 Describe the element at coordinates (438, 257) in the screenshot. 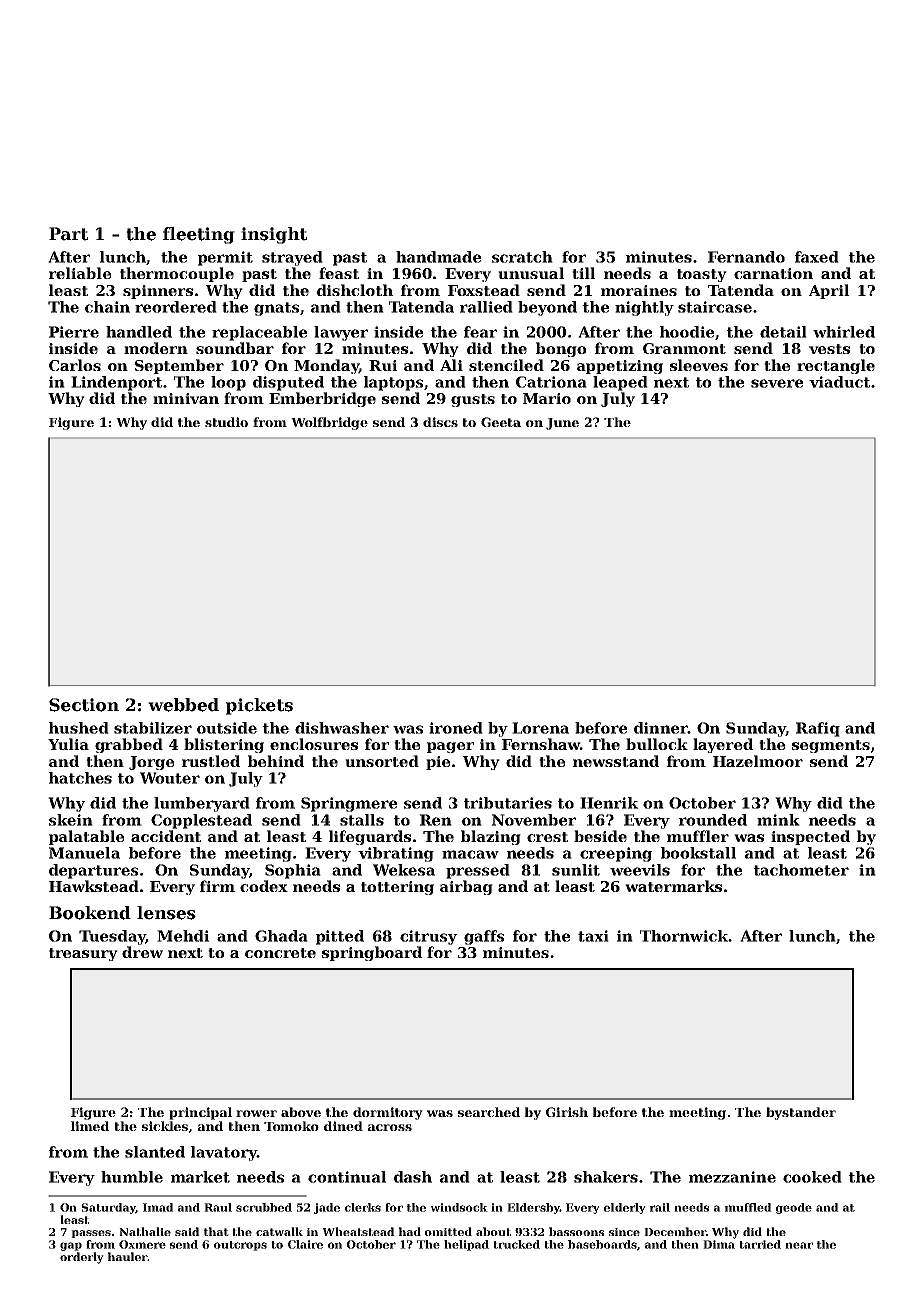

I see `handmade` at that location.
